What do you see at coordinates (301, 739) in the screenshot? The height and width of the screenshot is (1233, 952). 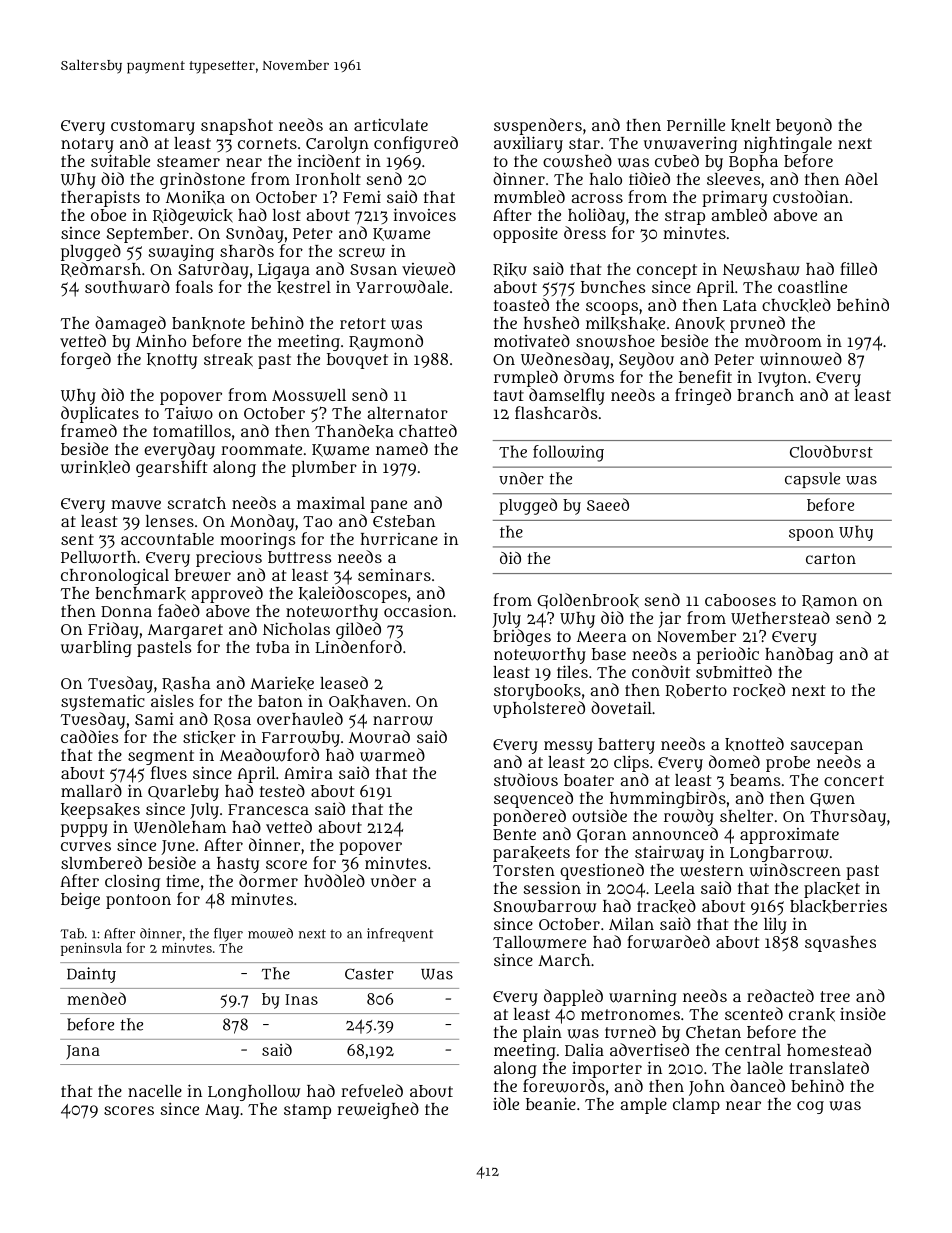 I see `Farrowby` at bounding box center [301, 739].
